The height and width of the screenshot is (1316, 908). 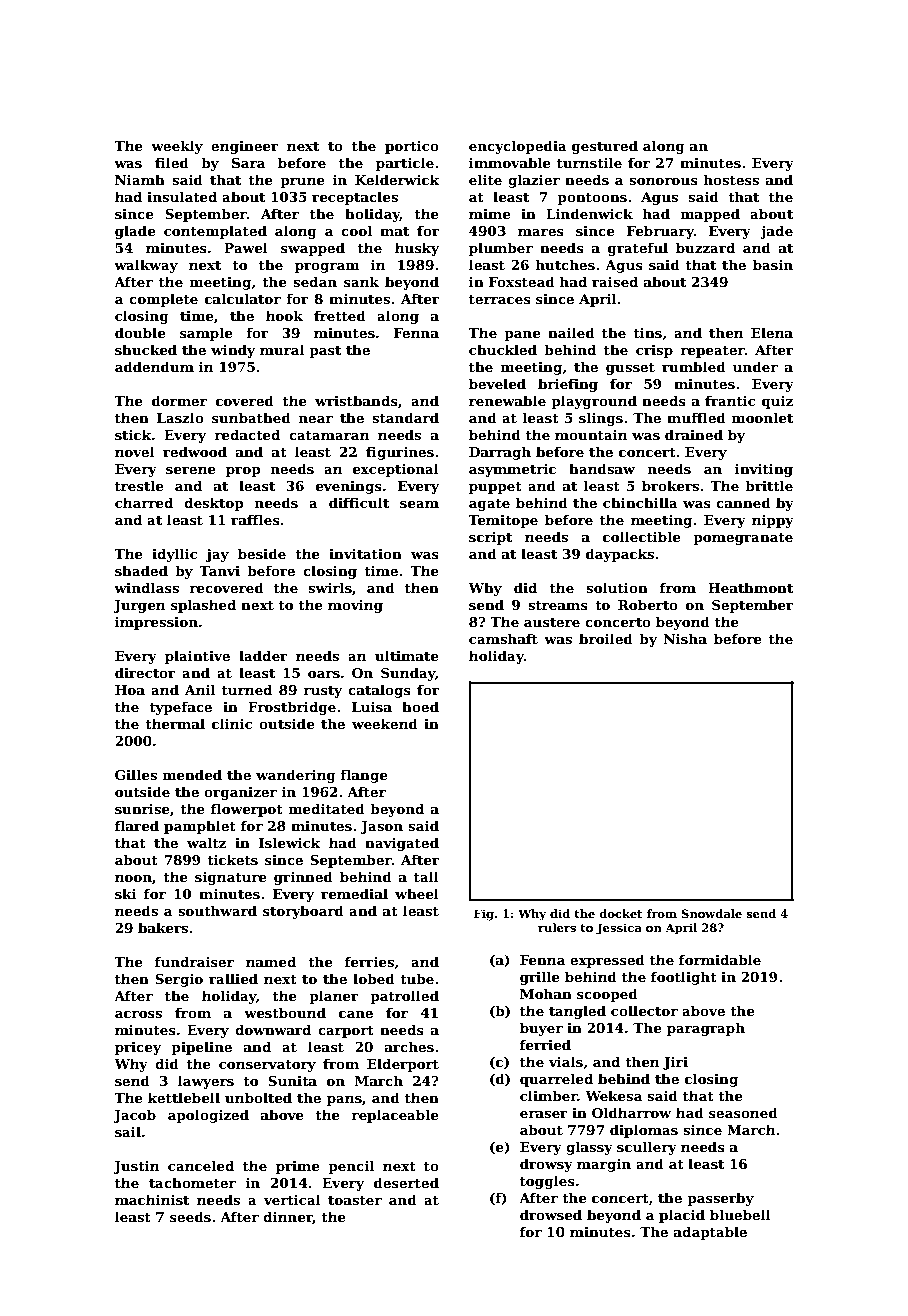 What do you see at coordinates (648, 604) in the screenshot?
I see `Roberto` at bounding box center [648, 604].
